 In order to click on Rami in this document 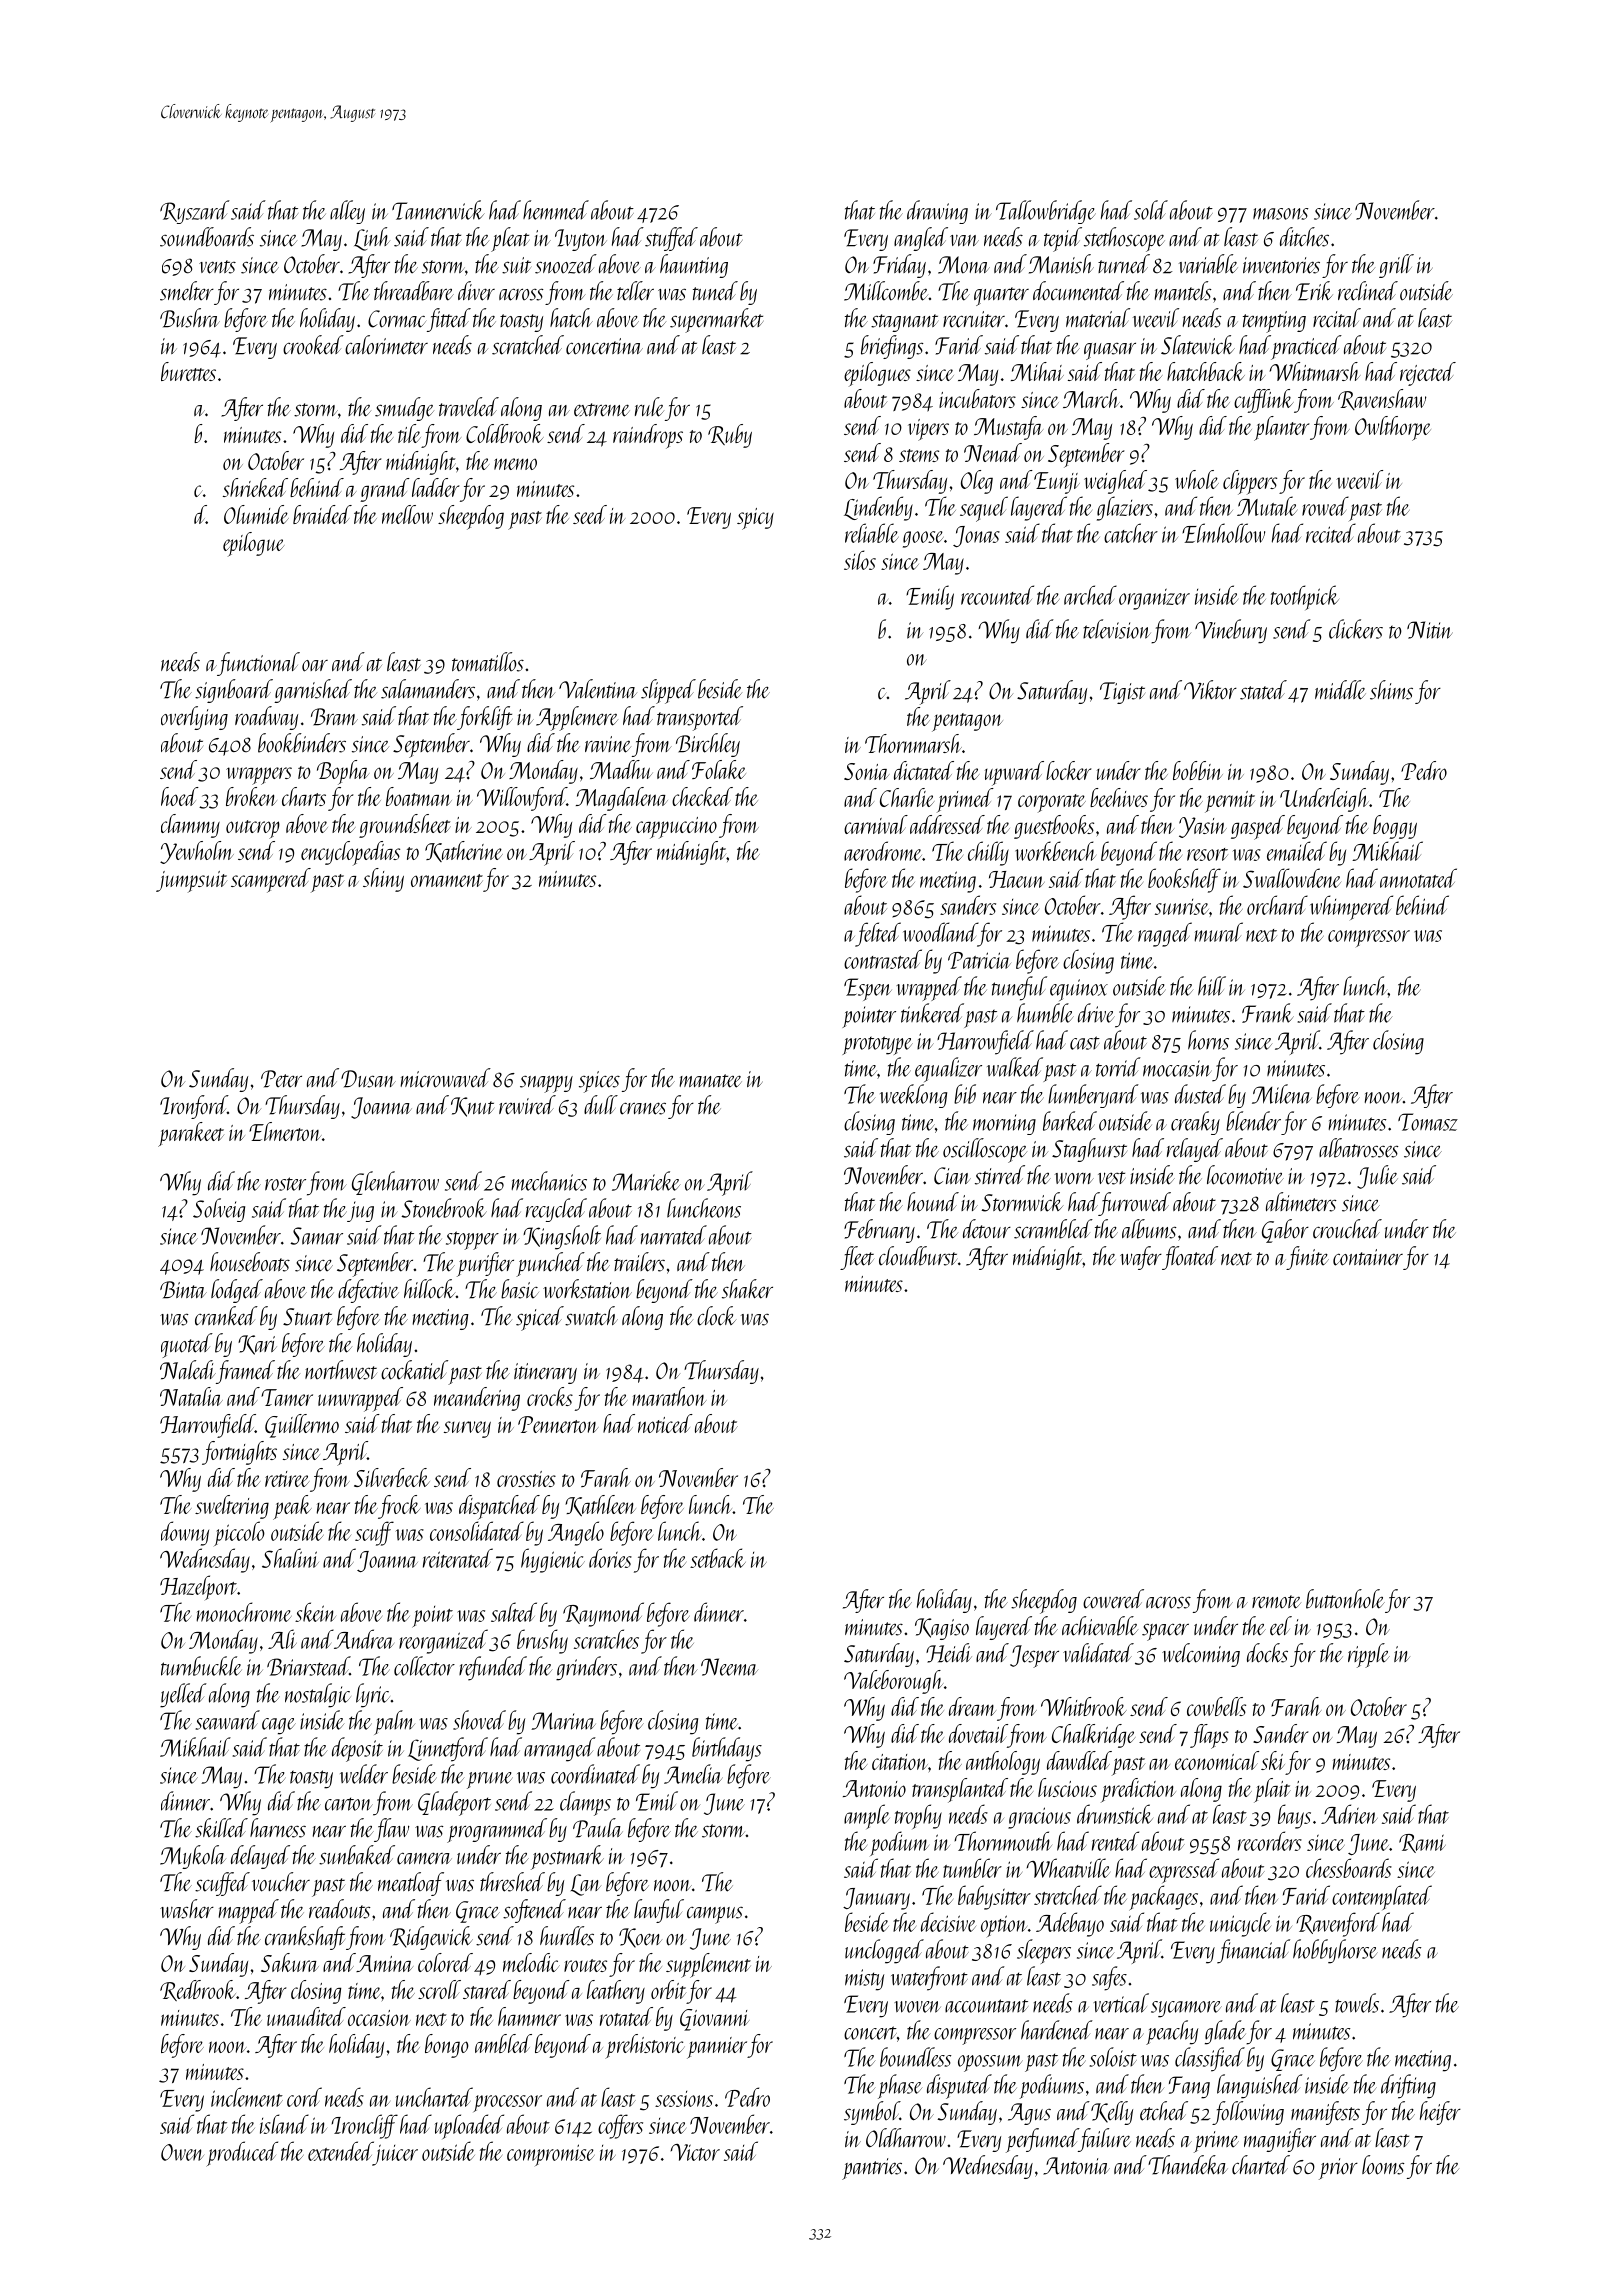, I will do `click(1422, 1843)`.
